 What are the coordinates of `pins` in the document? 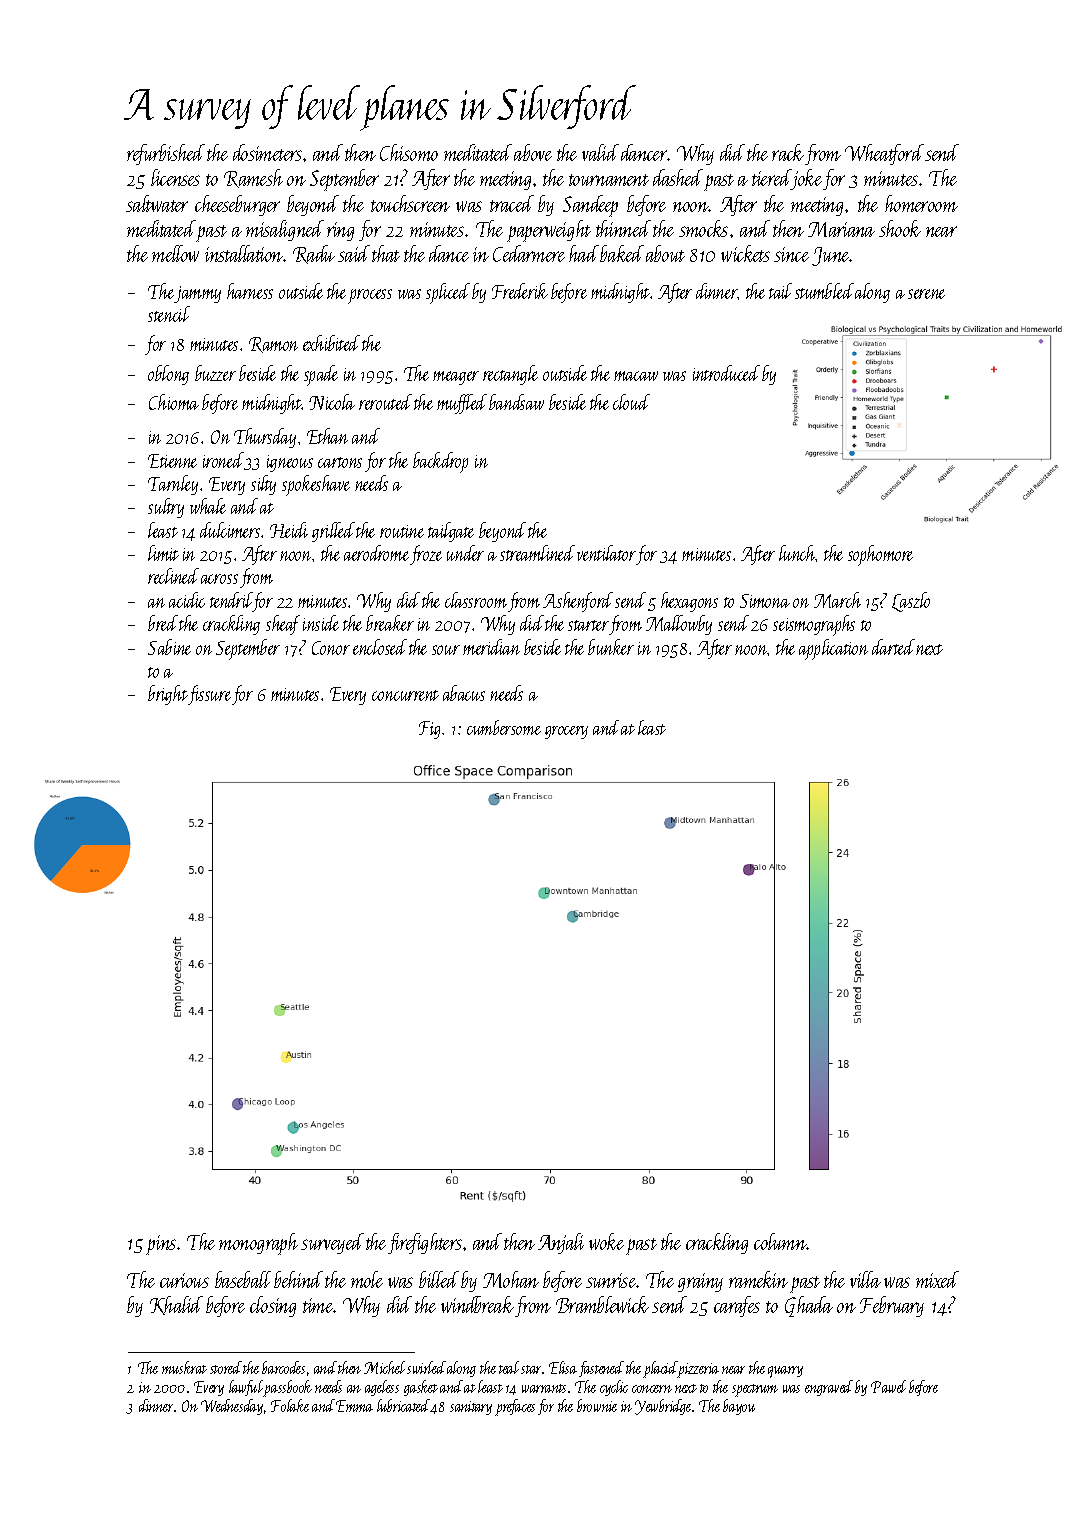 It's located at (161, 1245).
